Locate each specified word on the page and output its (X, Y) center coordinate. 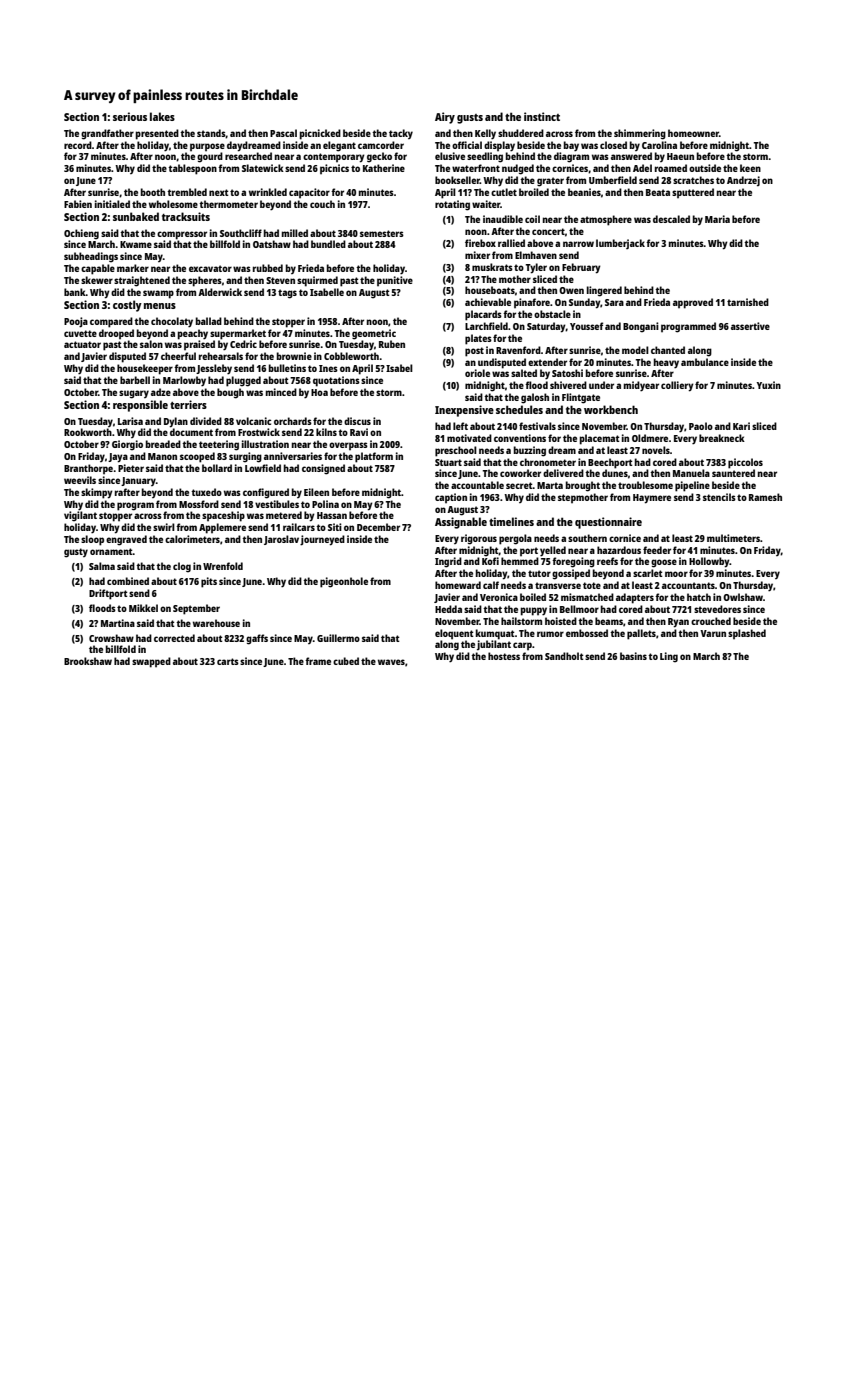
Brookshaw (88, 661)
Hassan (332, 515)
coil (532, 219)
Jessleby (214, 369)
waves (391, 662)
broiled (534, 192)
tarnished (748, 302)
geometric (374, 334)
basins (633, 656)
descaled (671, 219)
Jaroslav (281, 540)
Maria (717, 219)
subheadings (91, 257)
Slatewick (263, 168)
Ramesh (765, 497)
